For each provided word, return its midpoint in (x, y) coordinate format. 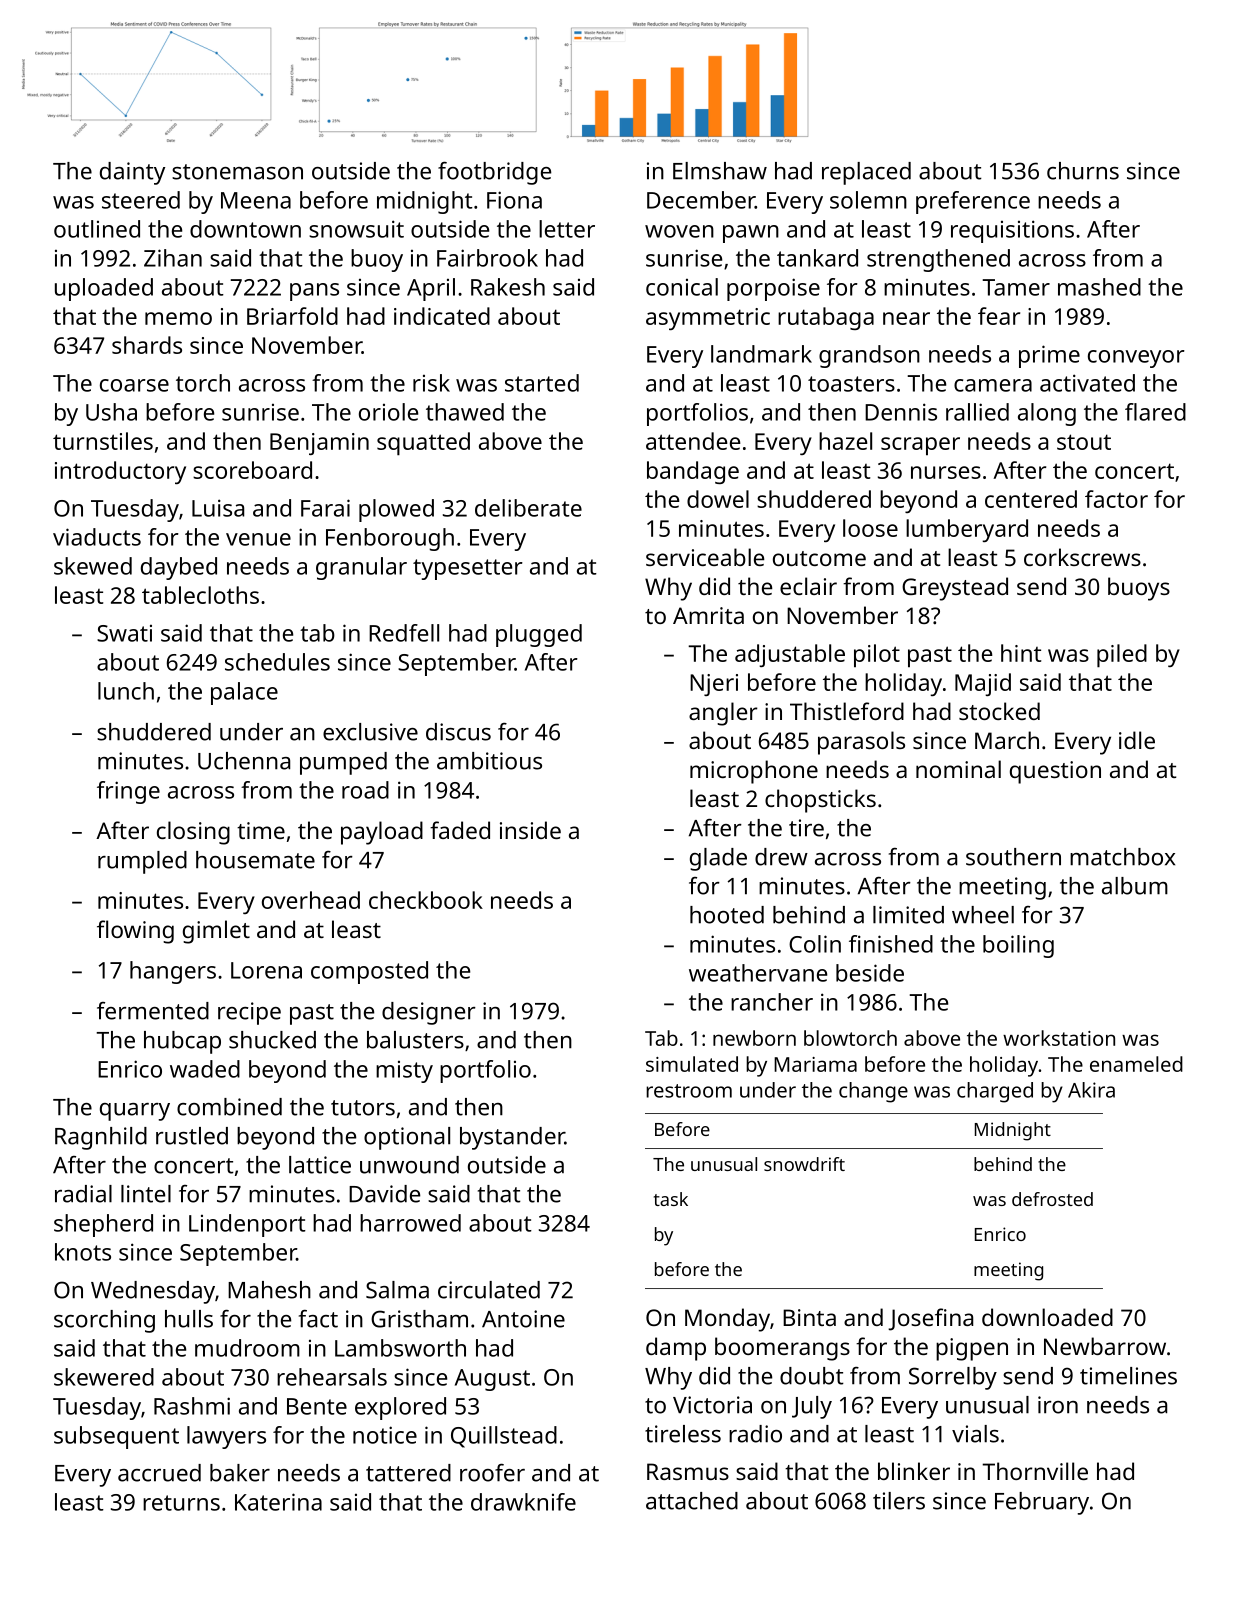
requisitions (1012, 231)
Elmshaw (720, 171)
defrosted (1052, 1199)
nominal (958, 769)
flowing (135, 932)
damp (676, 1349)
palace (244, 693)
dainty (132, 173)
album (1135, 886)
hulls (189, 1319)
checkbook (426, 900)
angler (723, 714)
